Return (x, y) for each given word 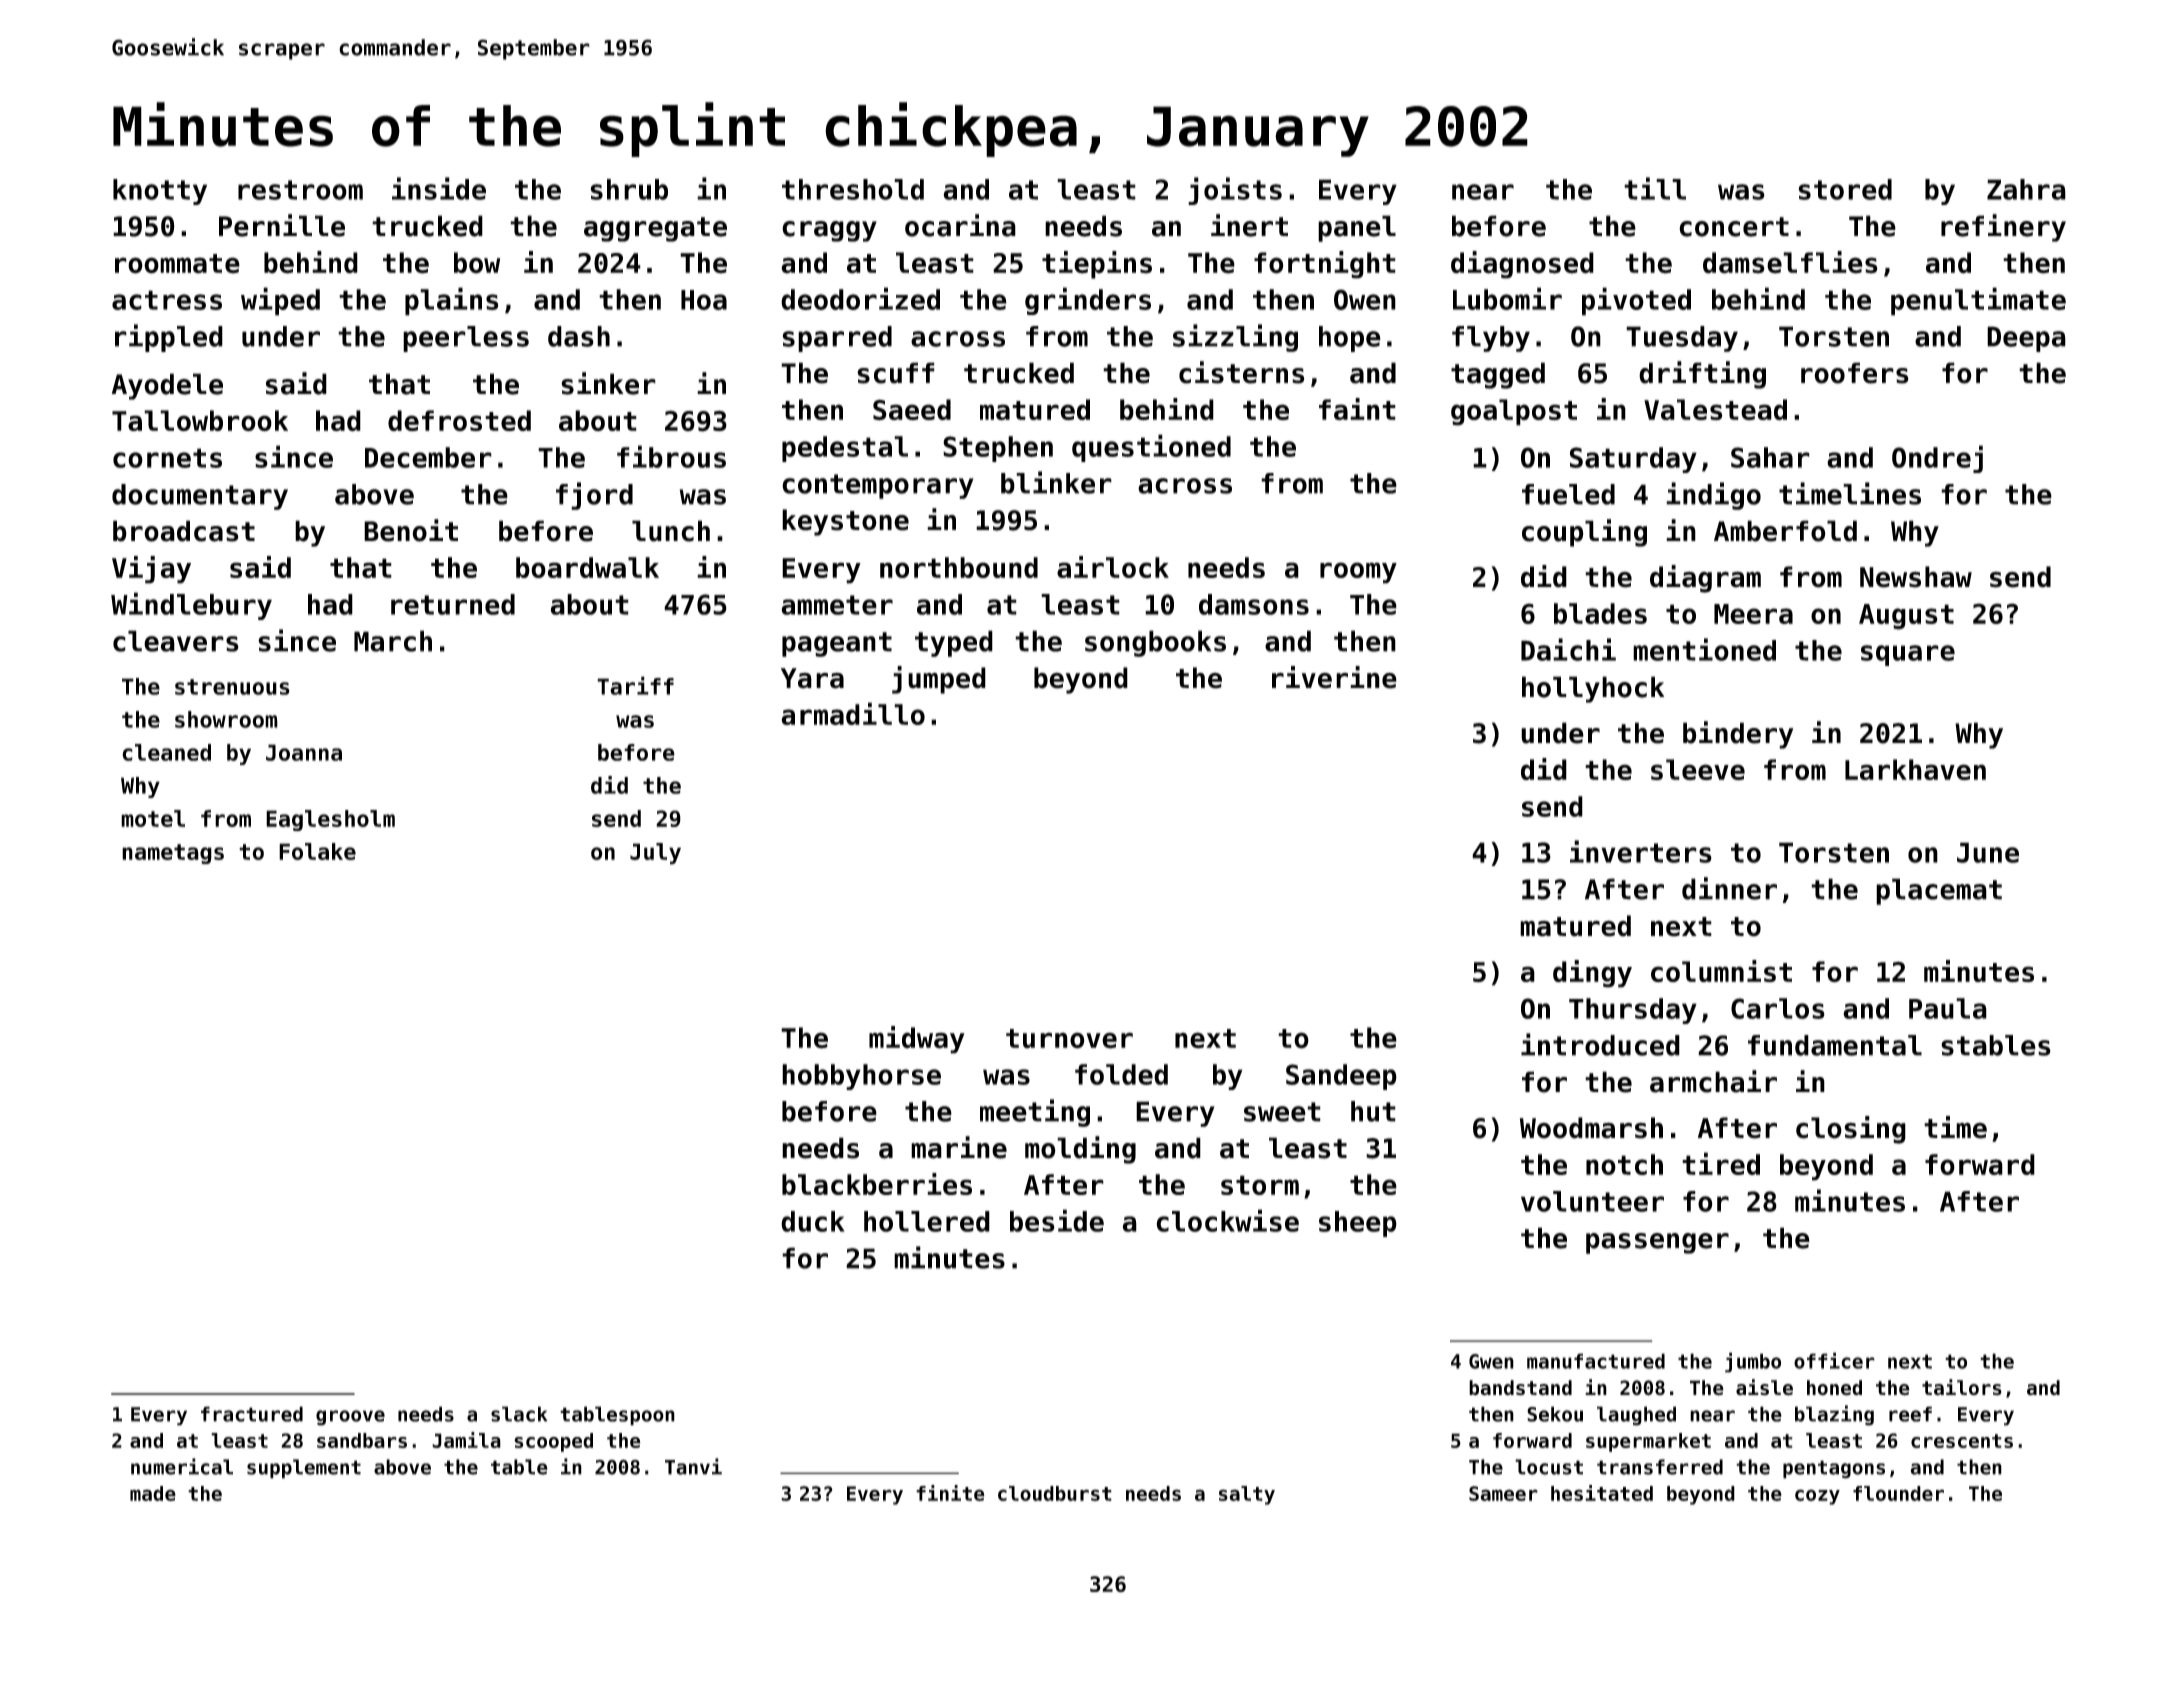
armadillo (853, 713)
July (655, 854)
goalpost (1514, 412)
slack (519, 1414)
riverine (1334, 677)
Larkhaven (1915, 769)
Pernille (282, 225)
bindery (1738, 735)
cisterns (1241, 372)
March (393, 641)
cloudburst (1055, 1493)
